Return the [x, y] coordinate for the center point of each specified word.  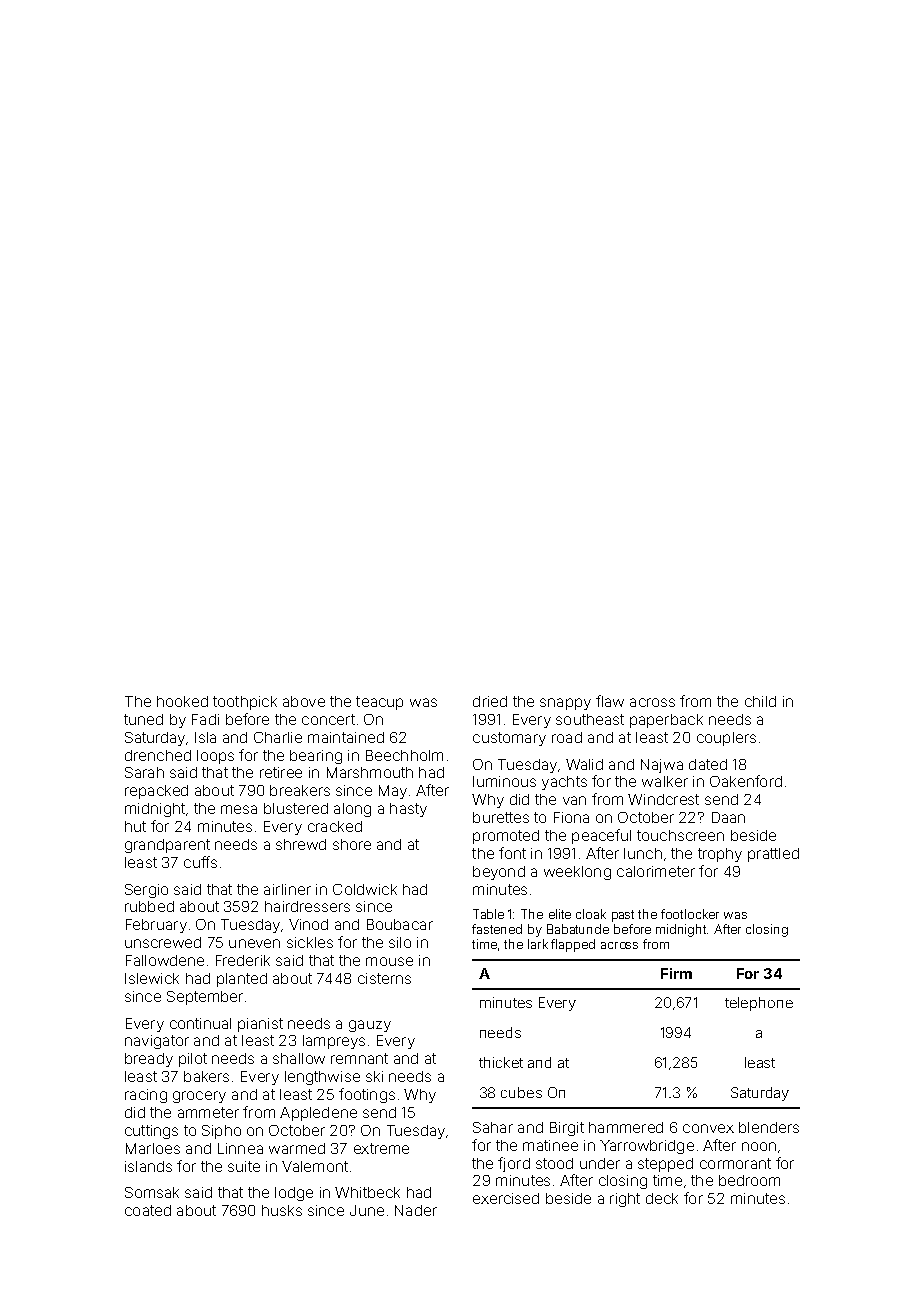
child [760, 701]
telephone [759, 1004]
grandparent [167, 846]
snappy [565, 704]
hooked [182, 701]
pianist [260, 1025]
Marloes [153, 1148]
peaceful [601, 836]
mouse [389, 961]
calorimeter [656, 871]
